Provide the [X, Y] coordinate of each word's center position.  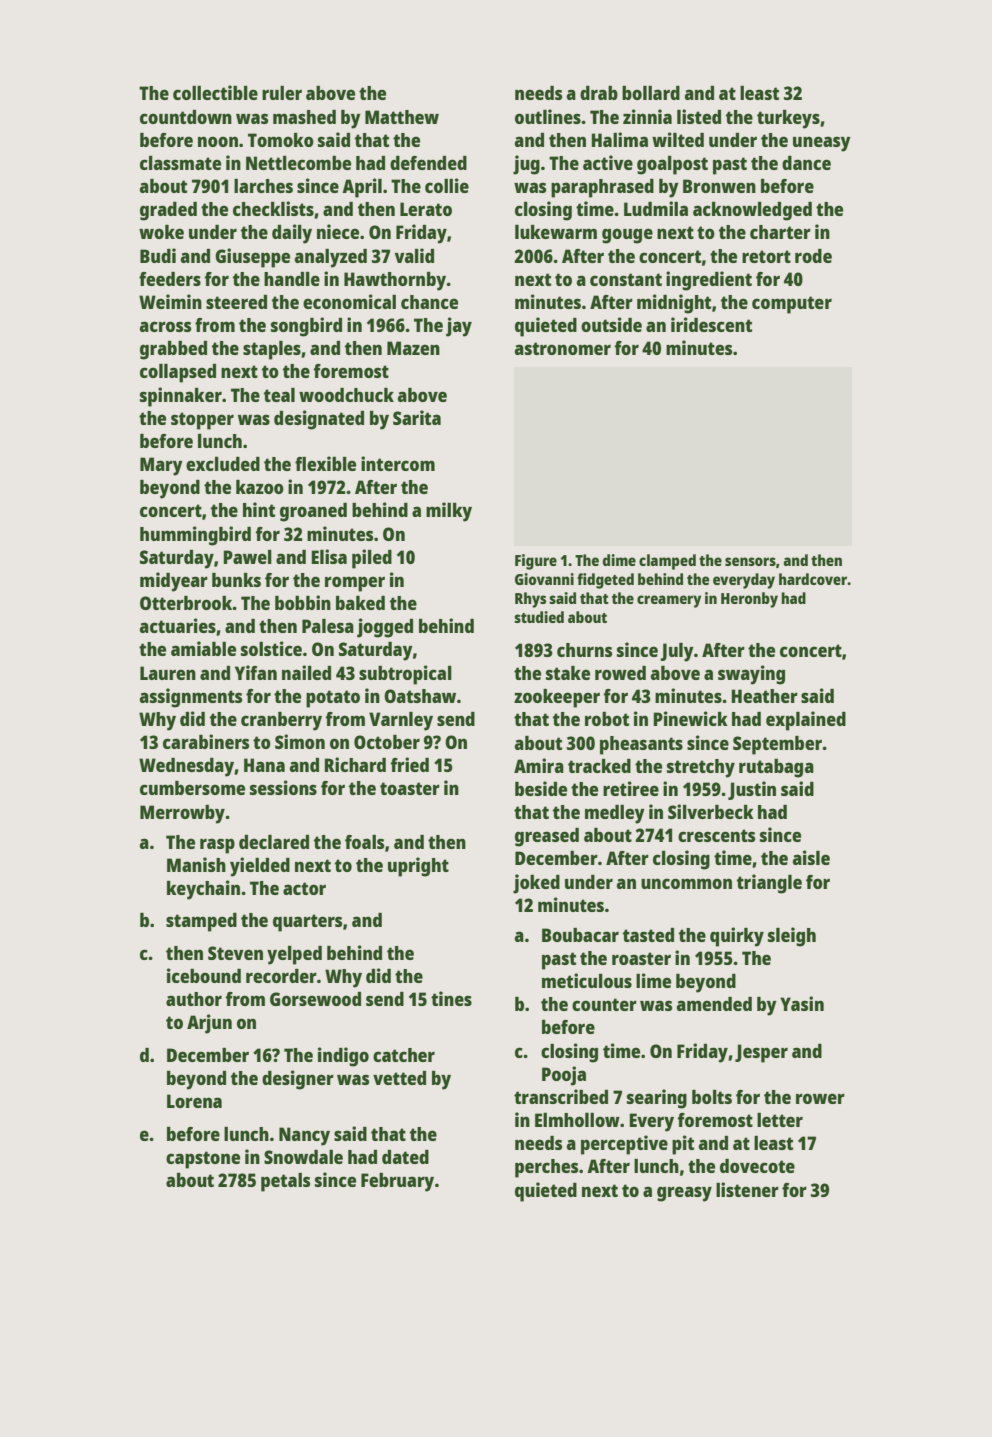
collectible [215, 92]
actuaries [178, 625]
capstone [203, 1160]
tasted [648, 935]
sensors [750, 561]
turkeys [788, 119]
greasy [684, 1194]
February [397, 1182]
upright [418, 867]
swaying [751, 675]
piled [372, 559]
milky [449, 512]
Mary [161, 466]
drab [599, 93]
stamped [201, 922]
